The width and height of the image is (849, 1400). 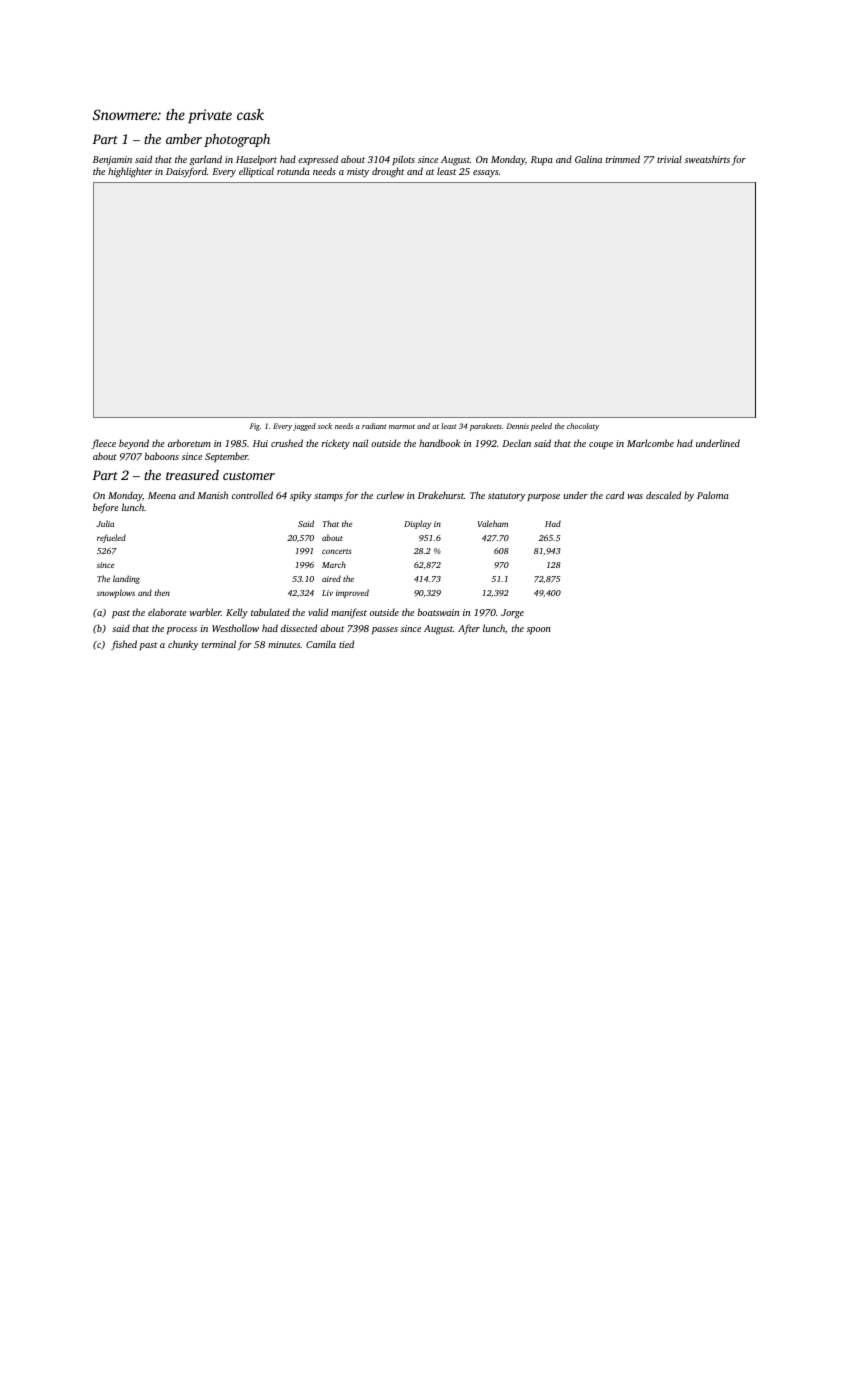 What do you see at coordinates (403, 160) in the image?
I see `pilots` at bounding box center [403, 160].
